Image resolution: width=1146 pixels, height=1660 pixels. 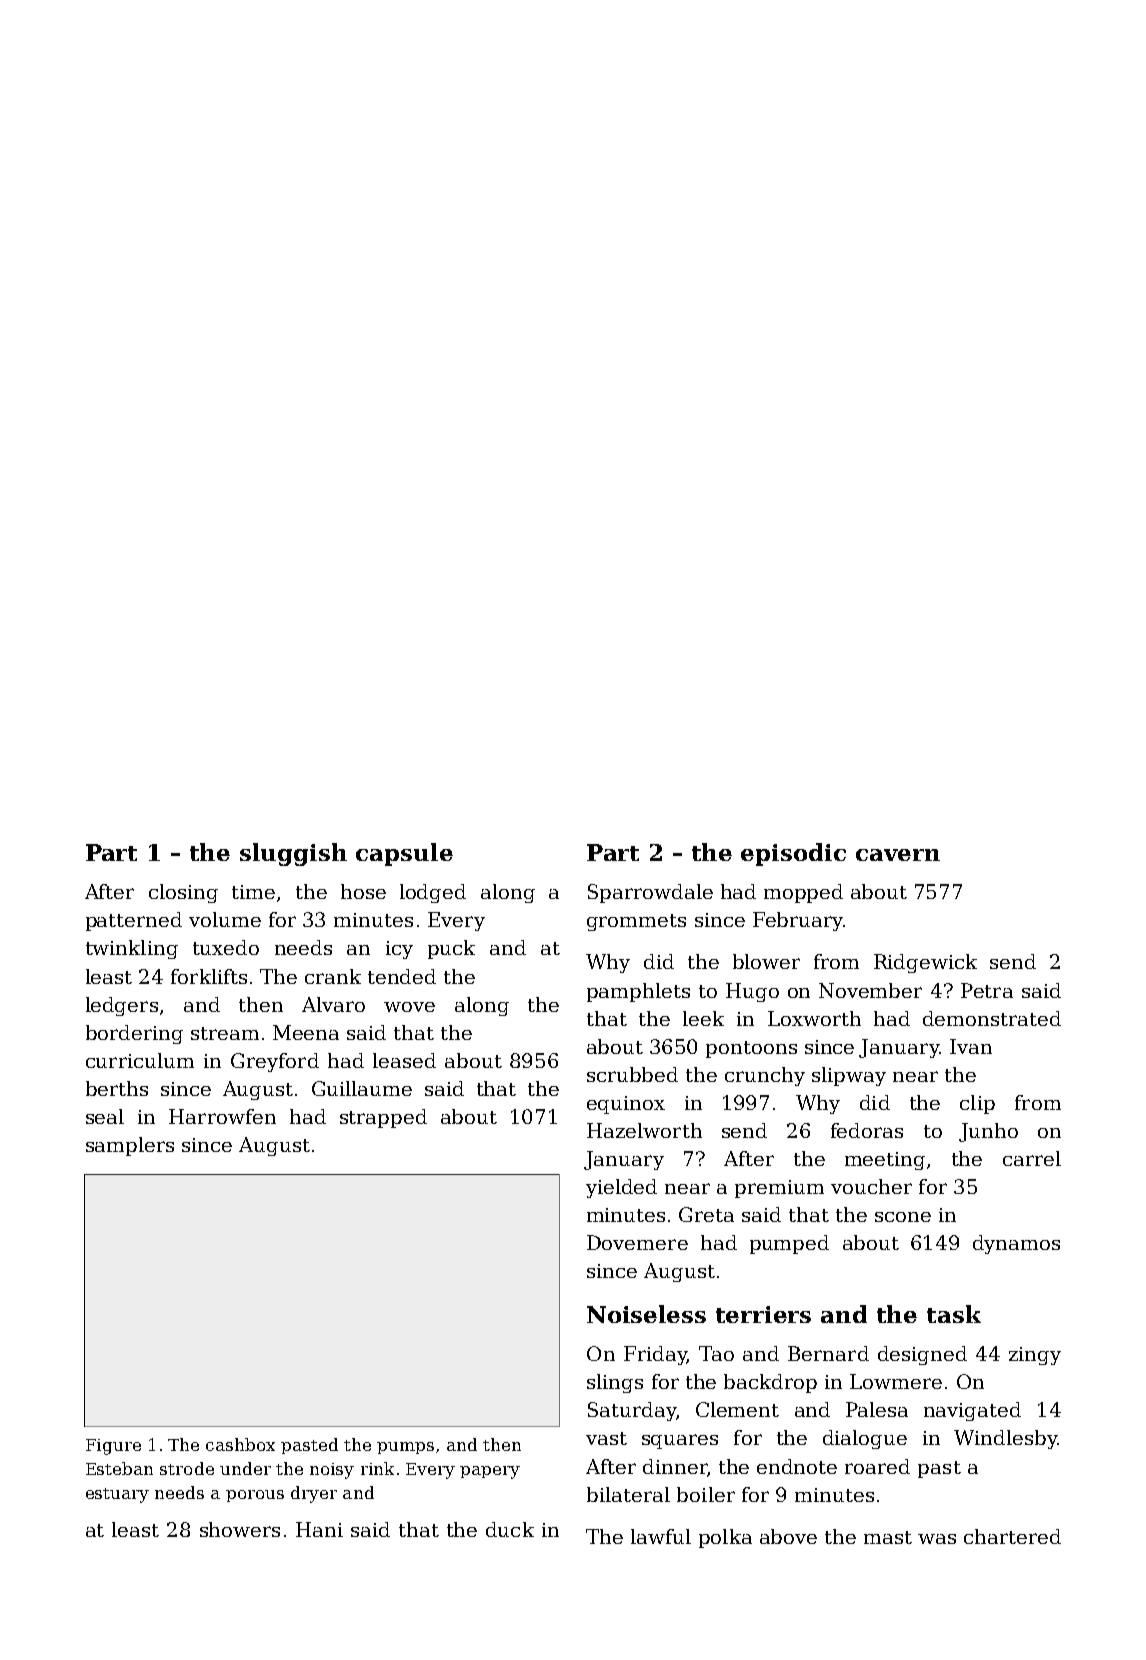 I want to click on designed, so click(x=922, y=1355).
